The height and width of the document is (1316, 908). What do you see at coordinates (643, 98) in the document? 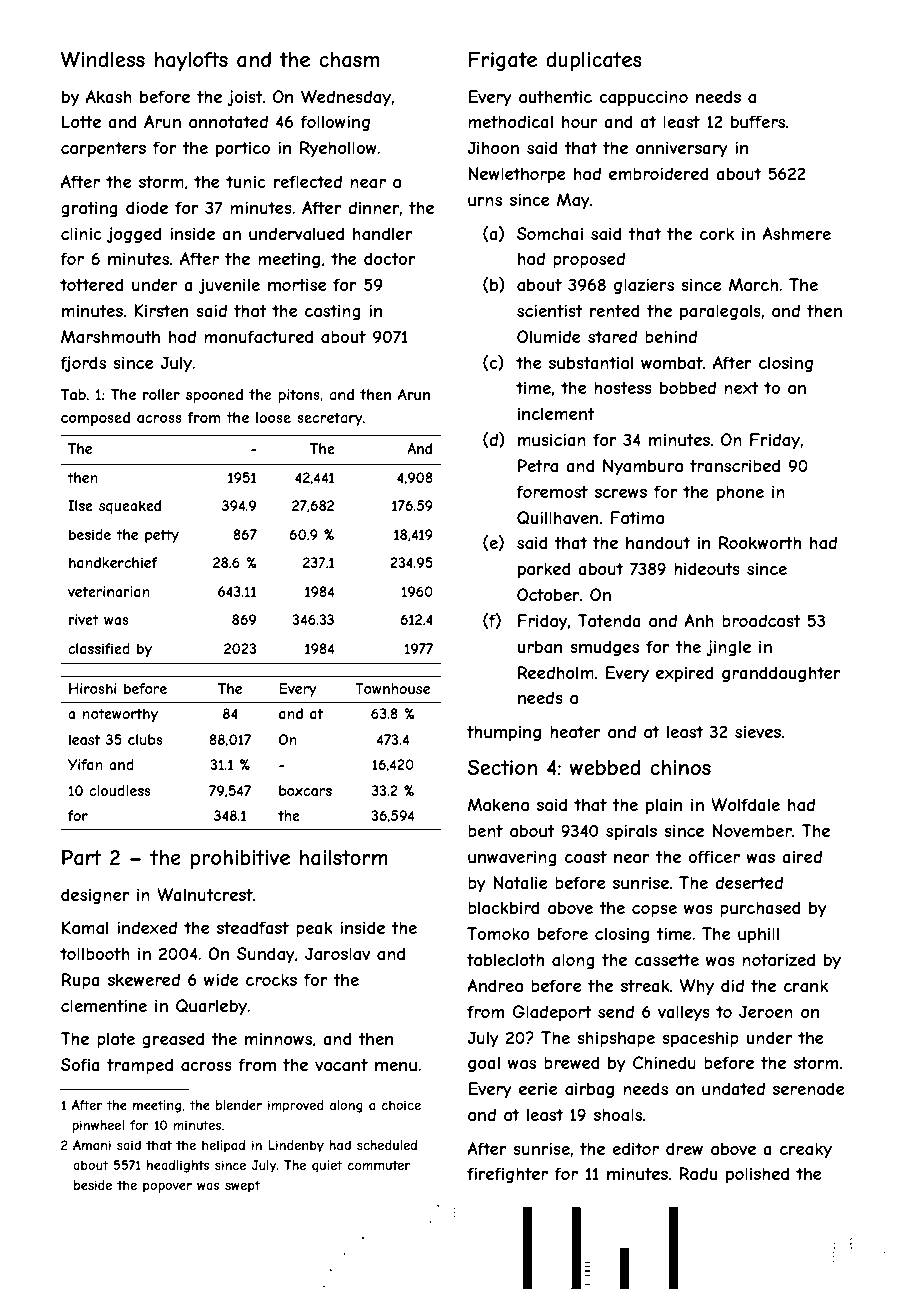
I see `cappuccino` at bounding box center [643, 98].
